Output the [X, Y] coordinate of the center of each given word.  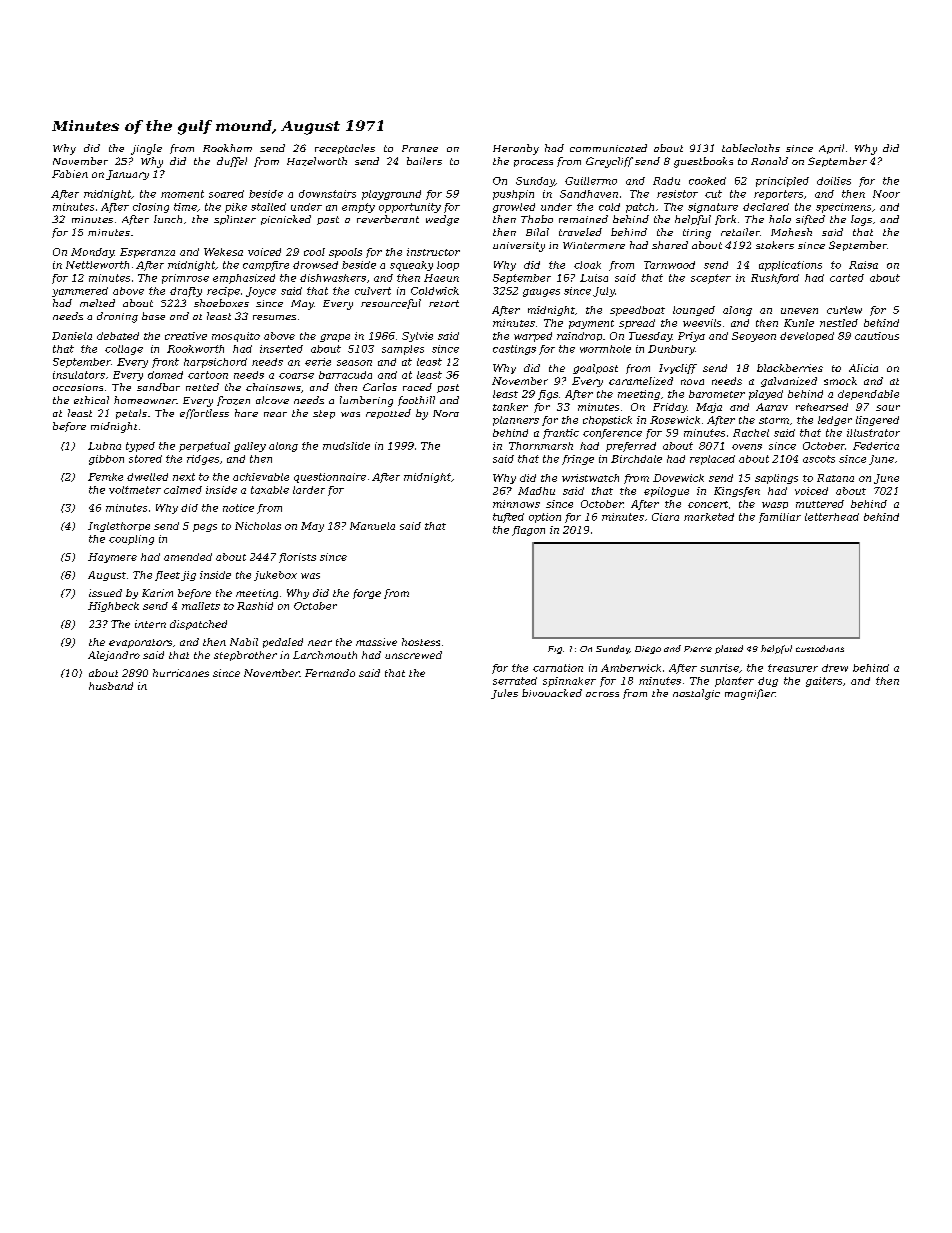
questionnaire [330, 478]
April [831, 149]
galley [250, 447]
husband [111, 686]
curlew [844, 310]
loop [448, 266]
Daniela [72, 336]
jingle [146, 149]
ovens [747, 447]
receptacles [345, 149]
